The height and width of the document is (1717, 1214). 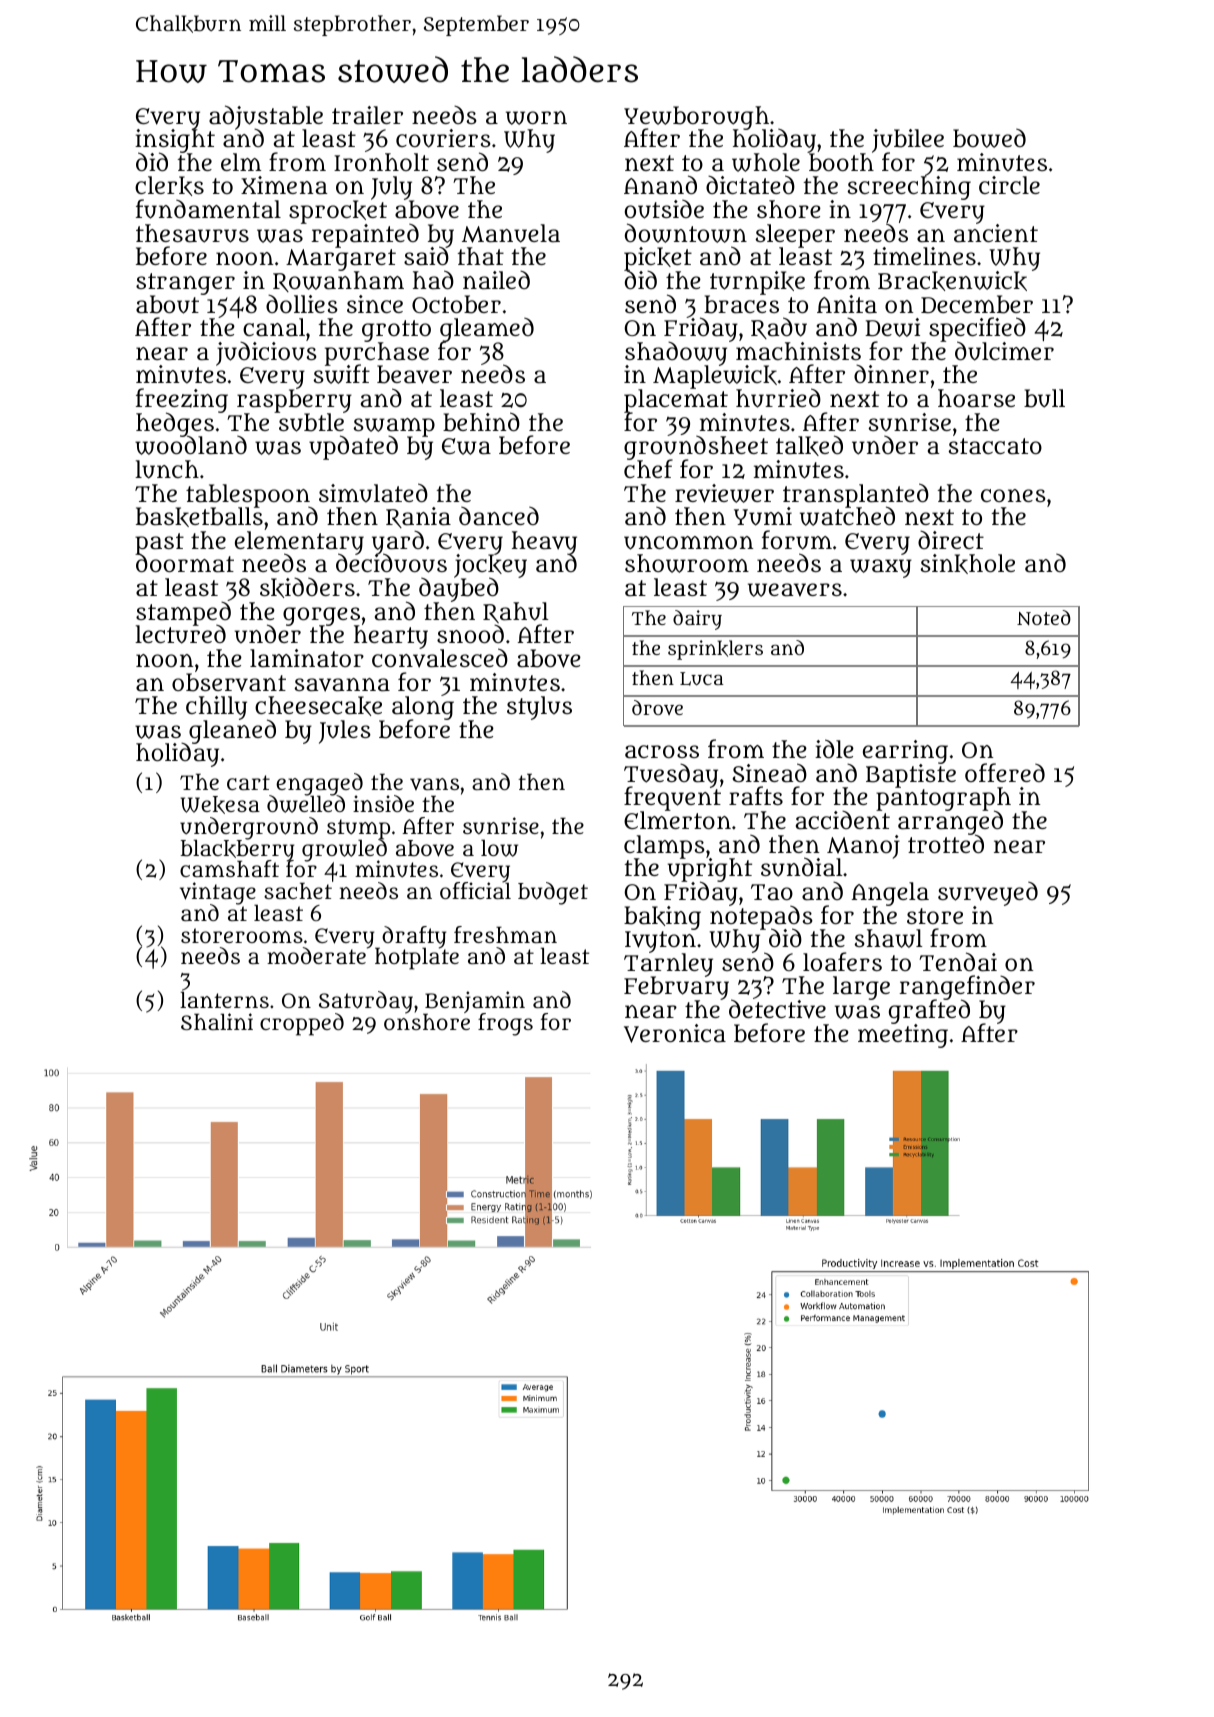 I want to click on earring, so click(x=905, y=752).
